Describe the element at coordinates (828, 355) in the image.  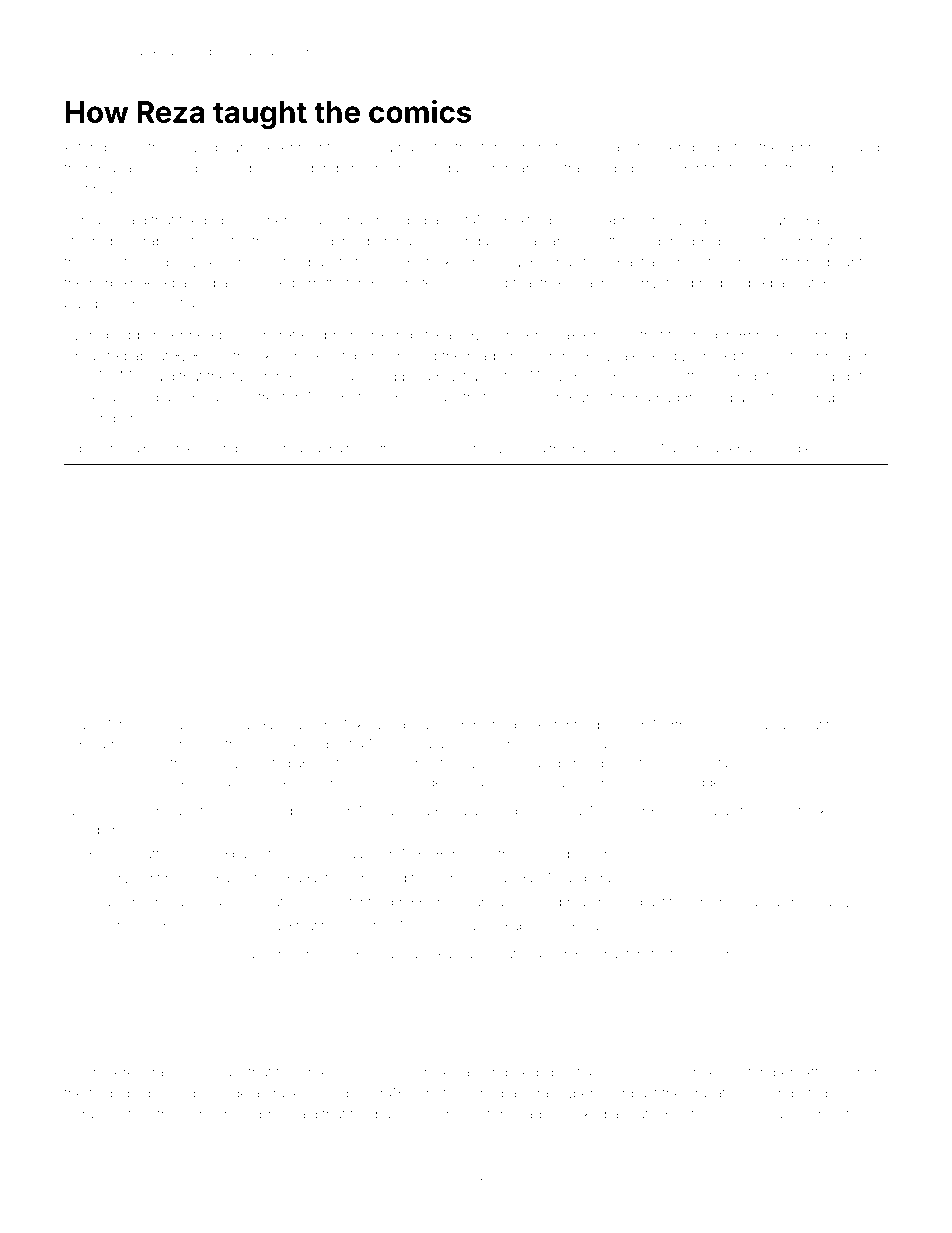
I see `Annika` at that location.
